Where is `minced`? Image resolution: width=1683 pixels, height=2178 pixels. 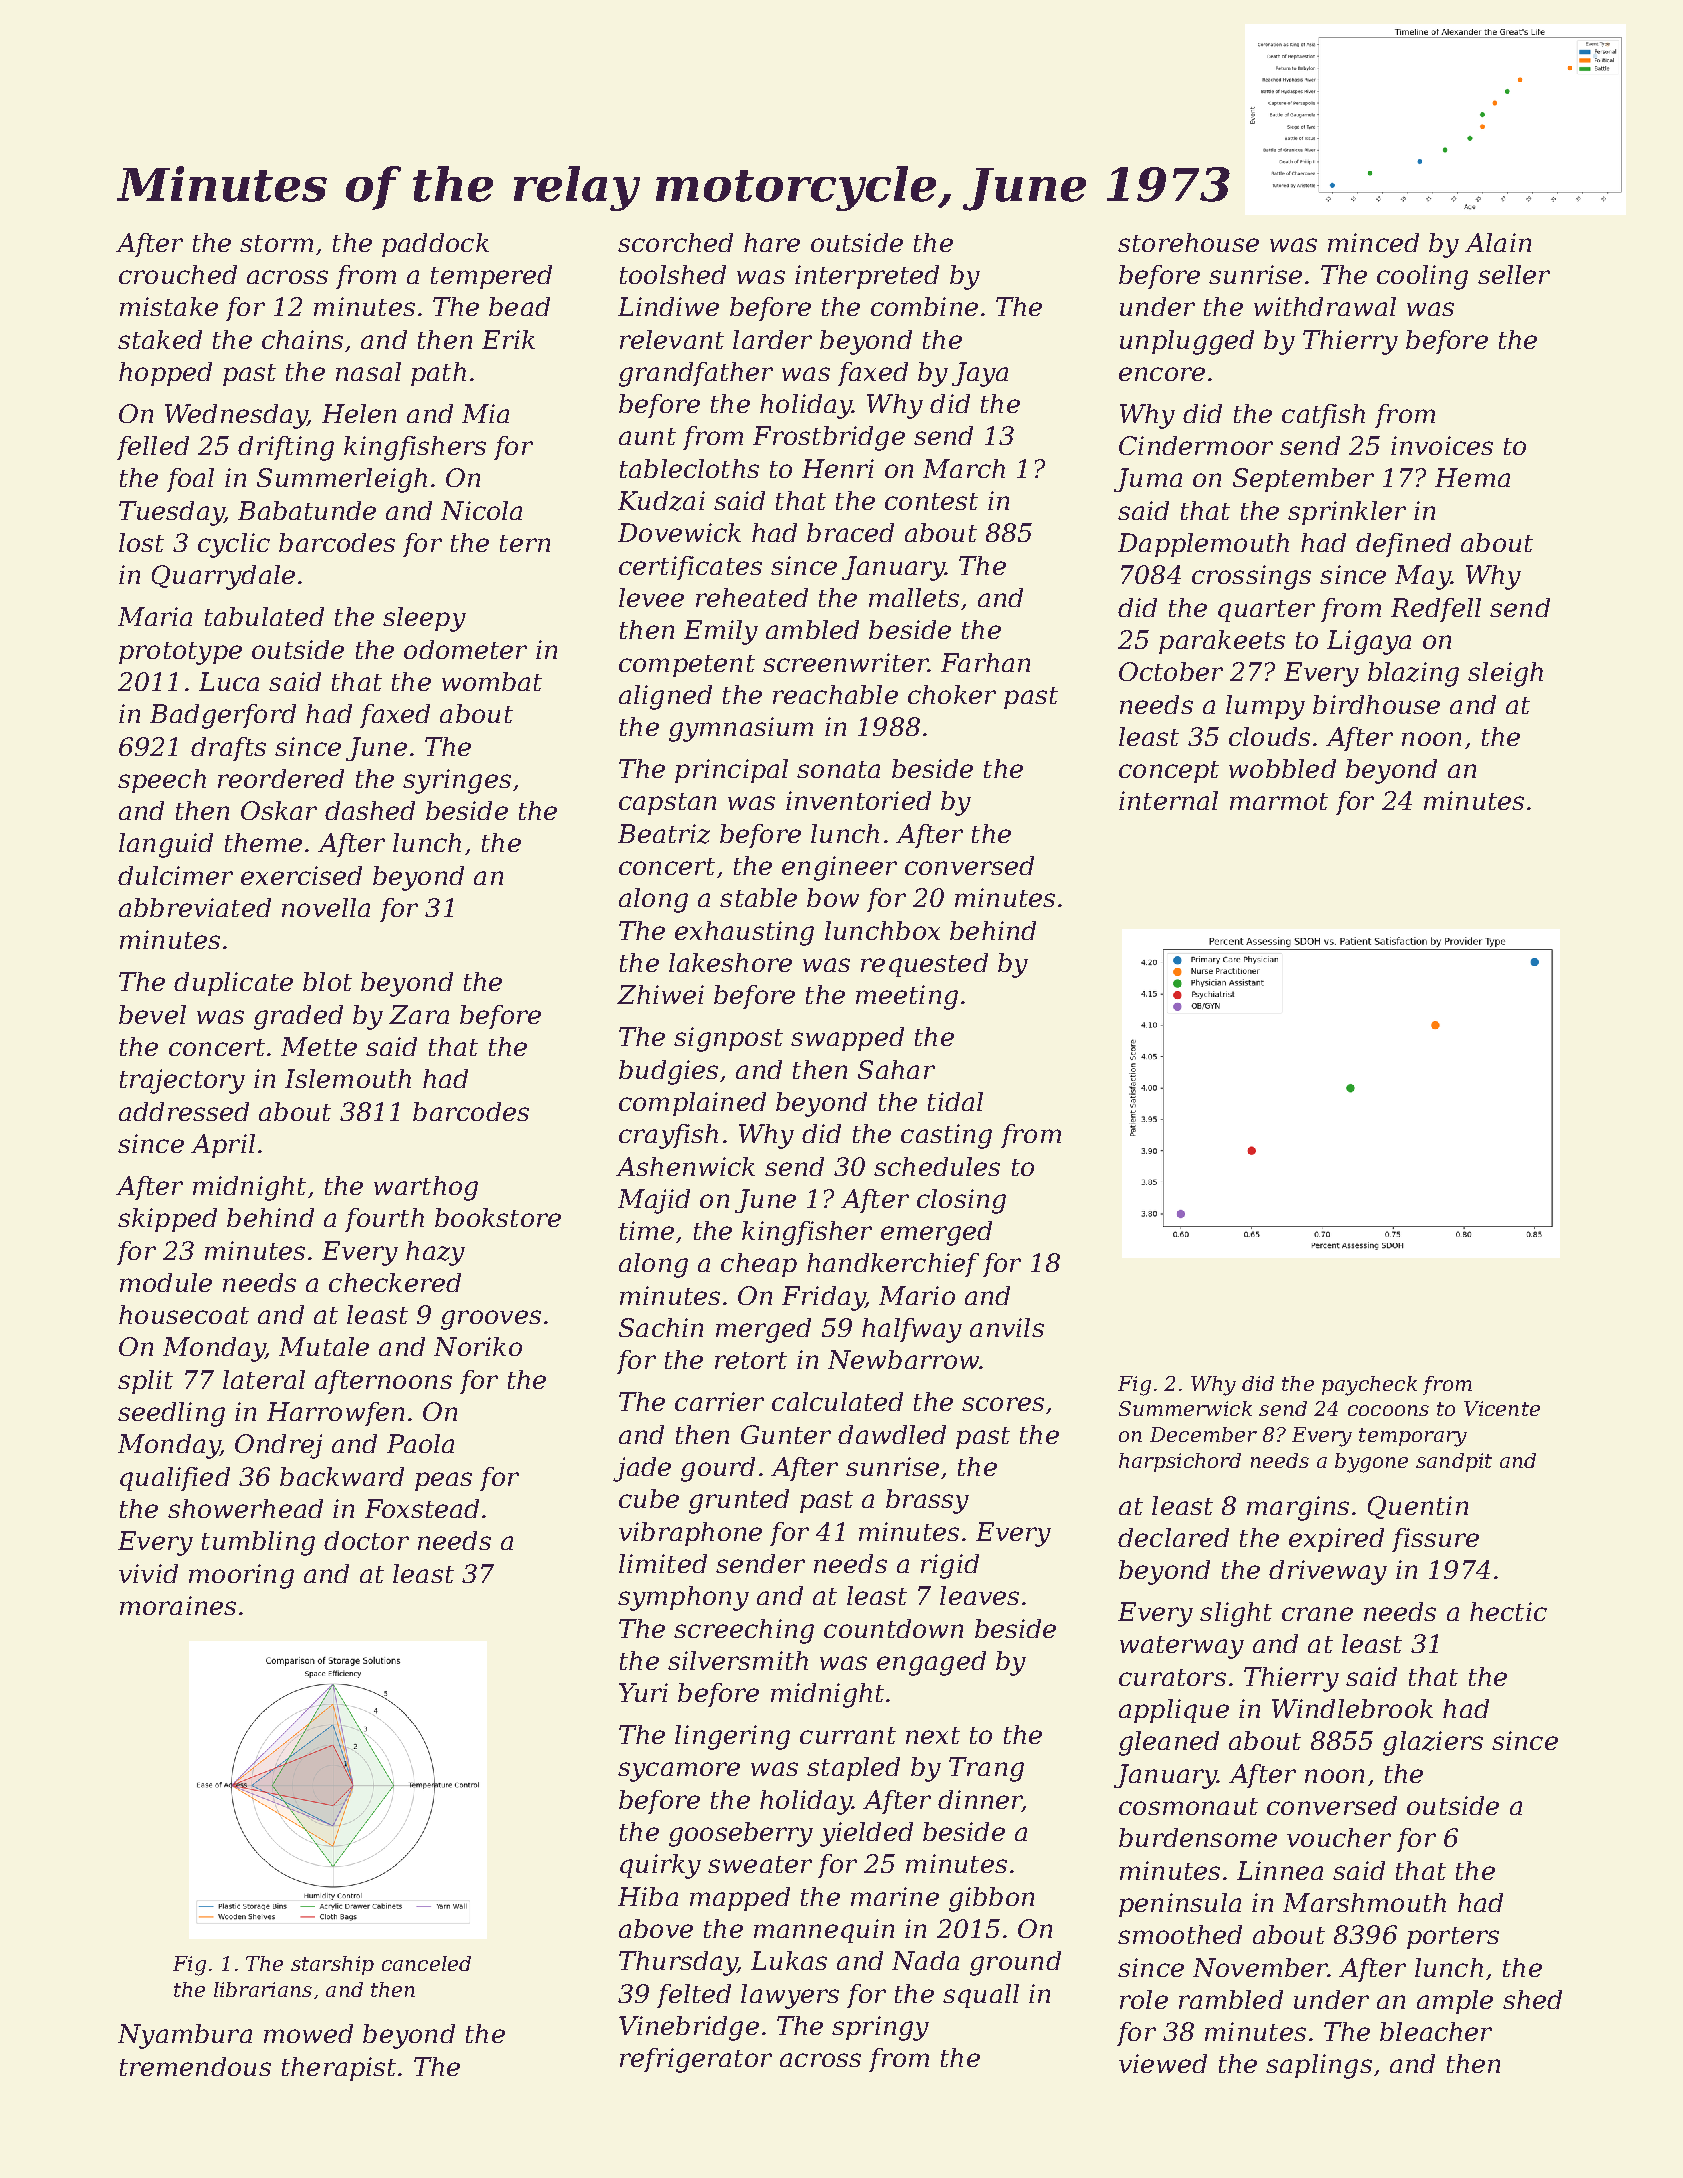 minced is located at coordinates (1373, 242).
